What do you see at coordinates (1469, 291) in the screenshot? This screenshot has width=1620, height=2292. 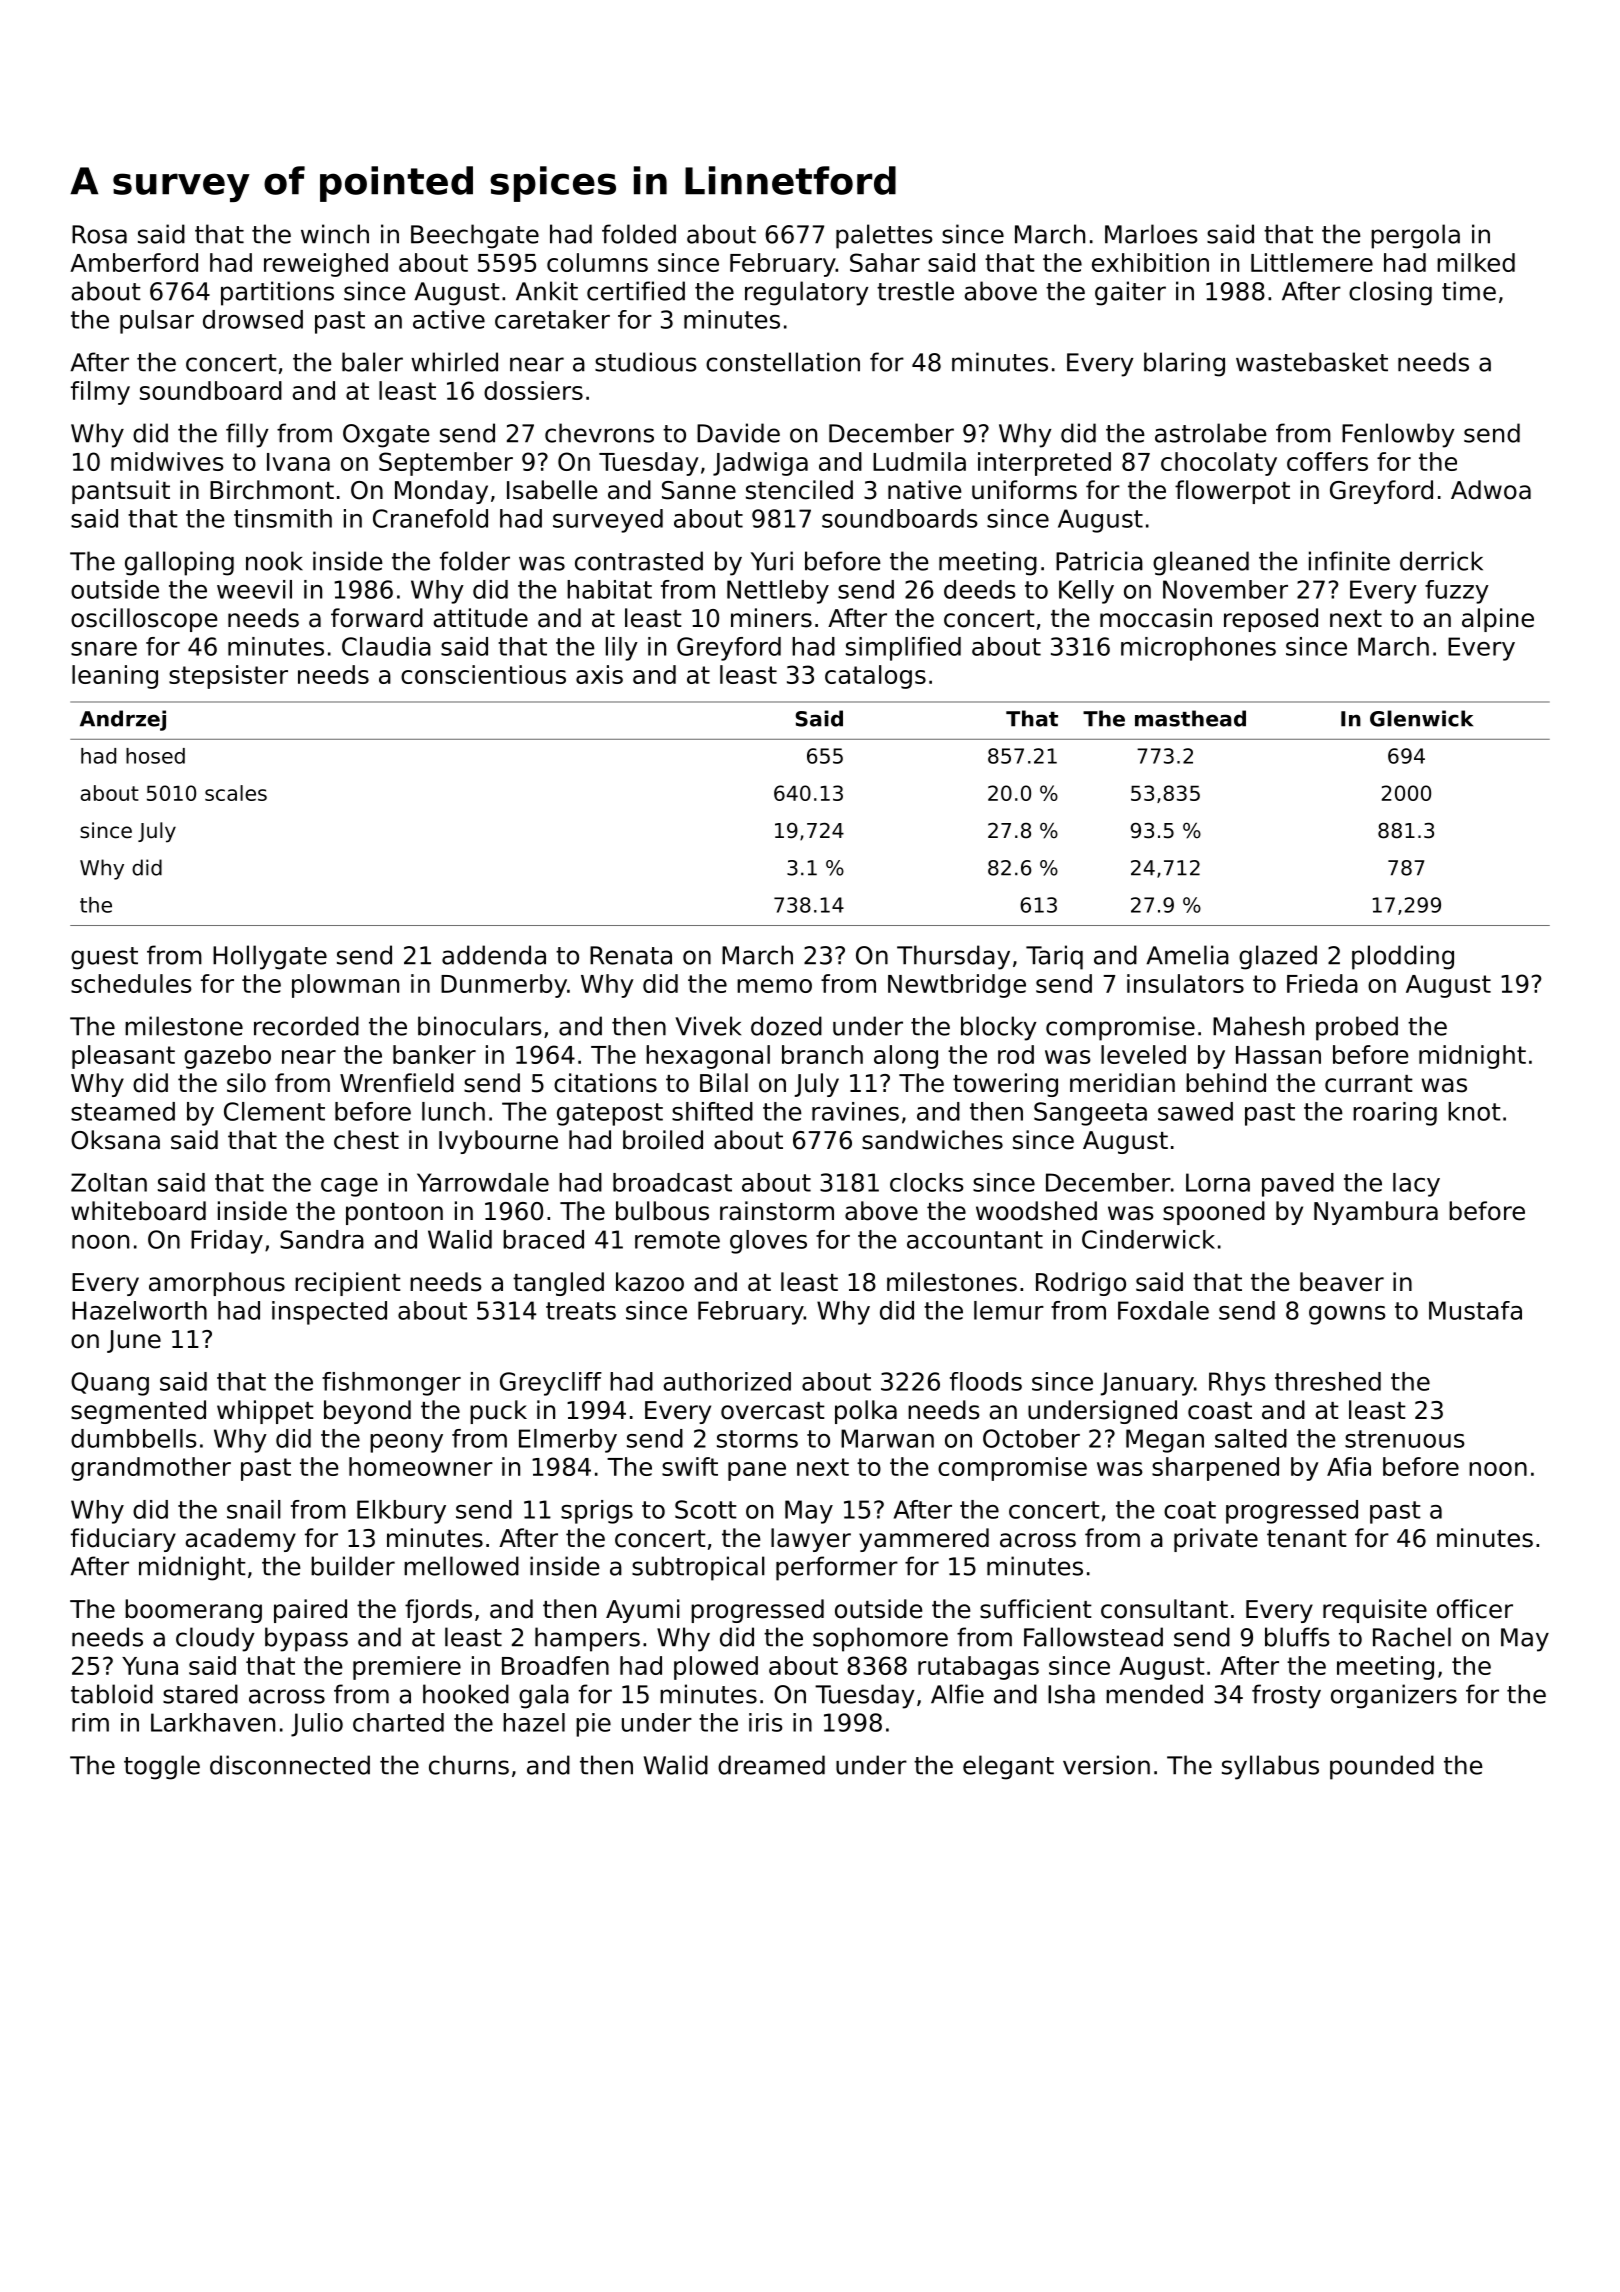 I see `time` at bounding box center [1469, 291].
